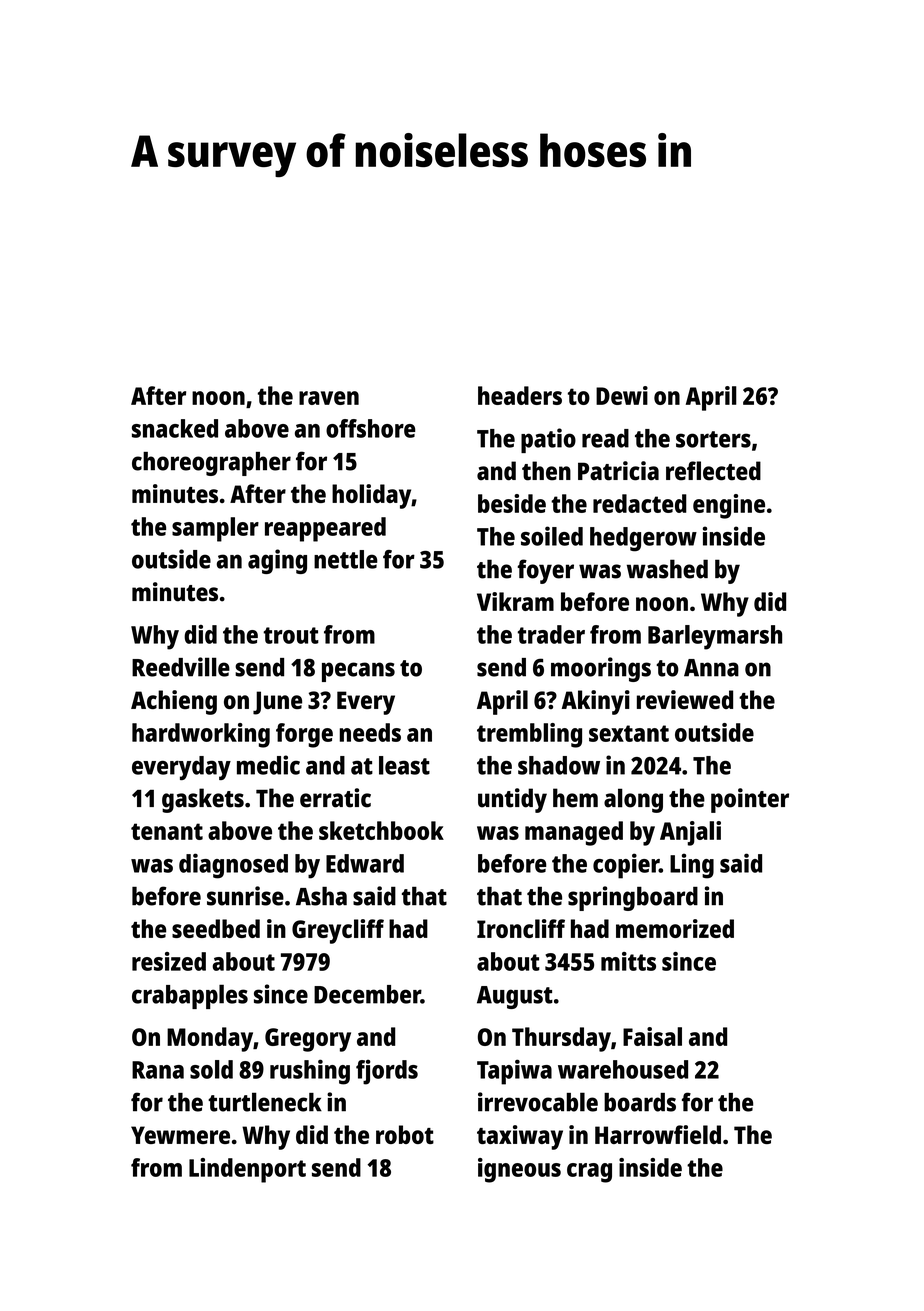 This screenshot has height=1311, width=924. What do you see at coordinates (265, 1102) in the screenshot?
I see `turtleneck` at bounding box center [265, 1102].
